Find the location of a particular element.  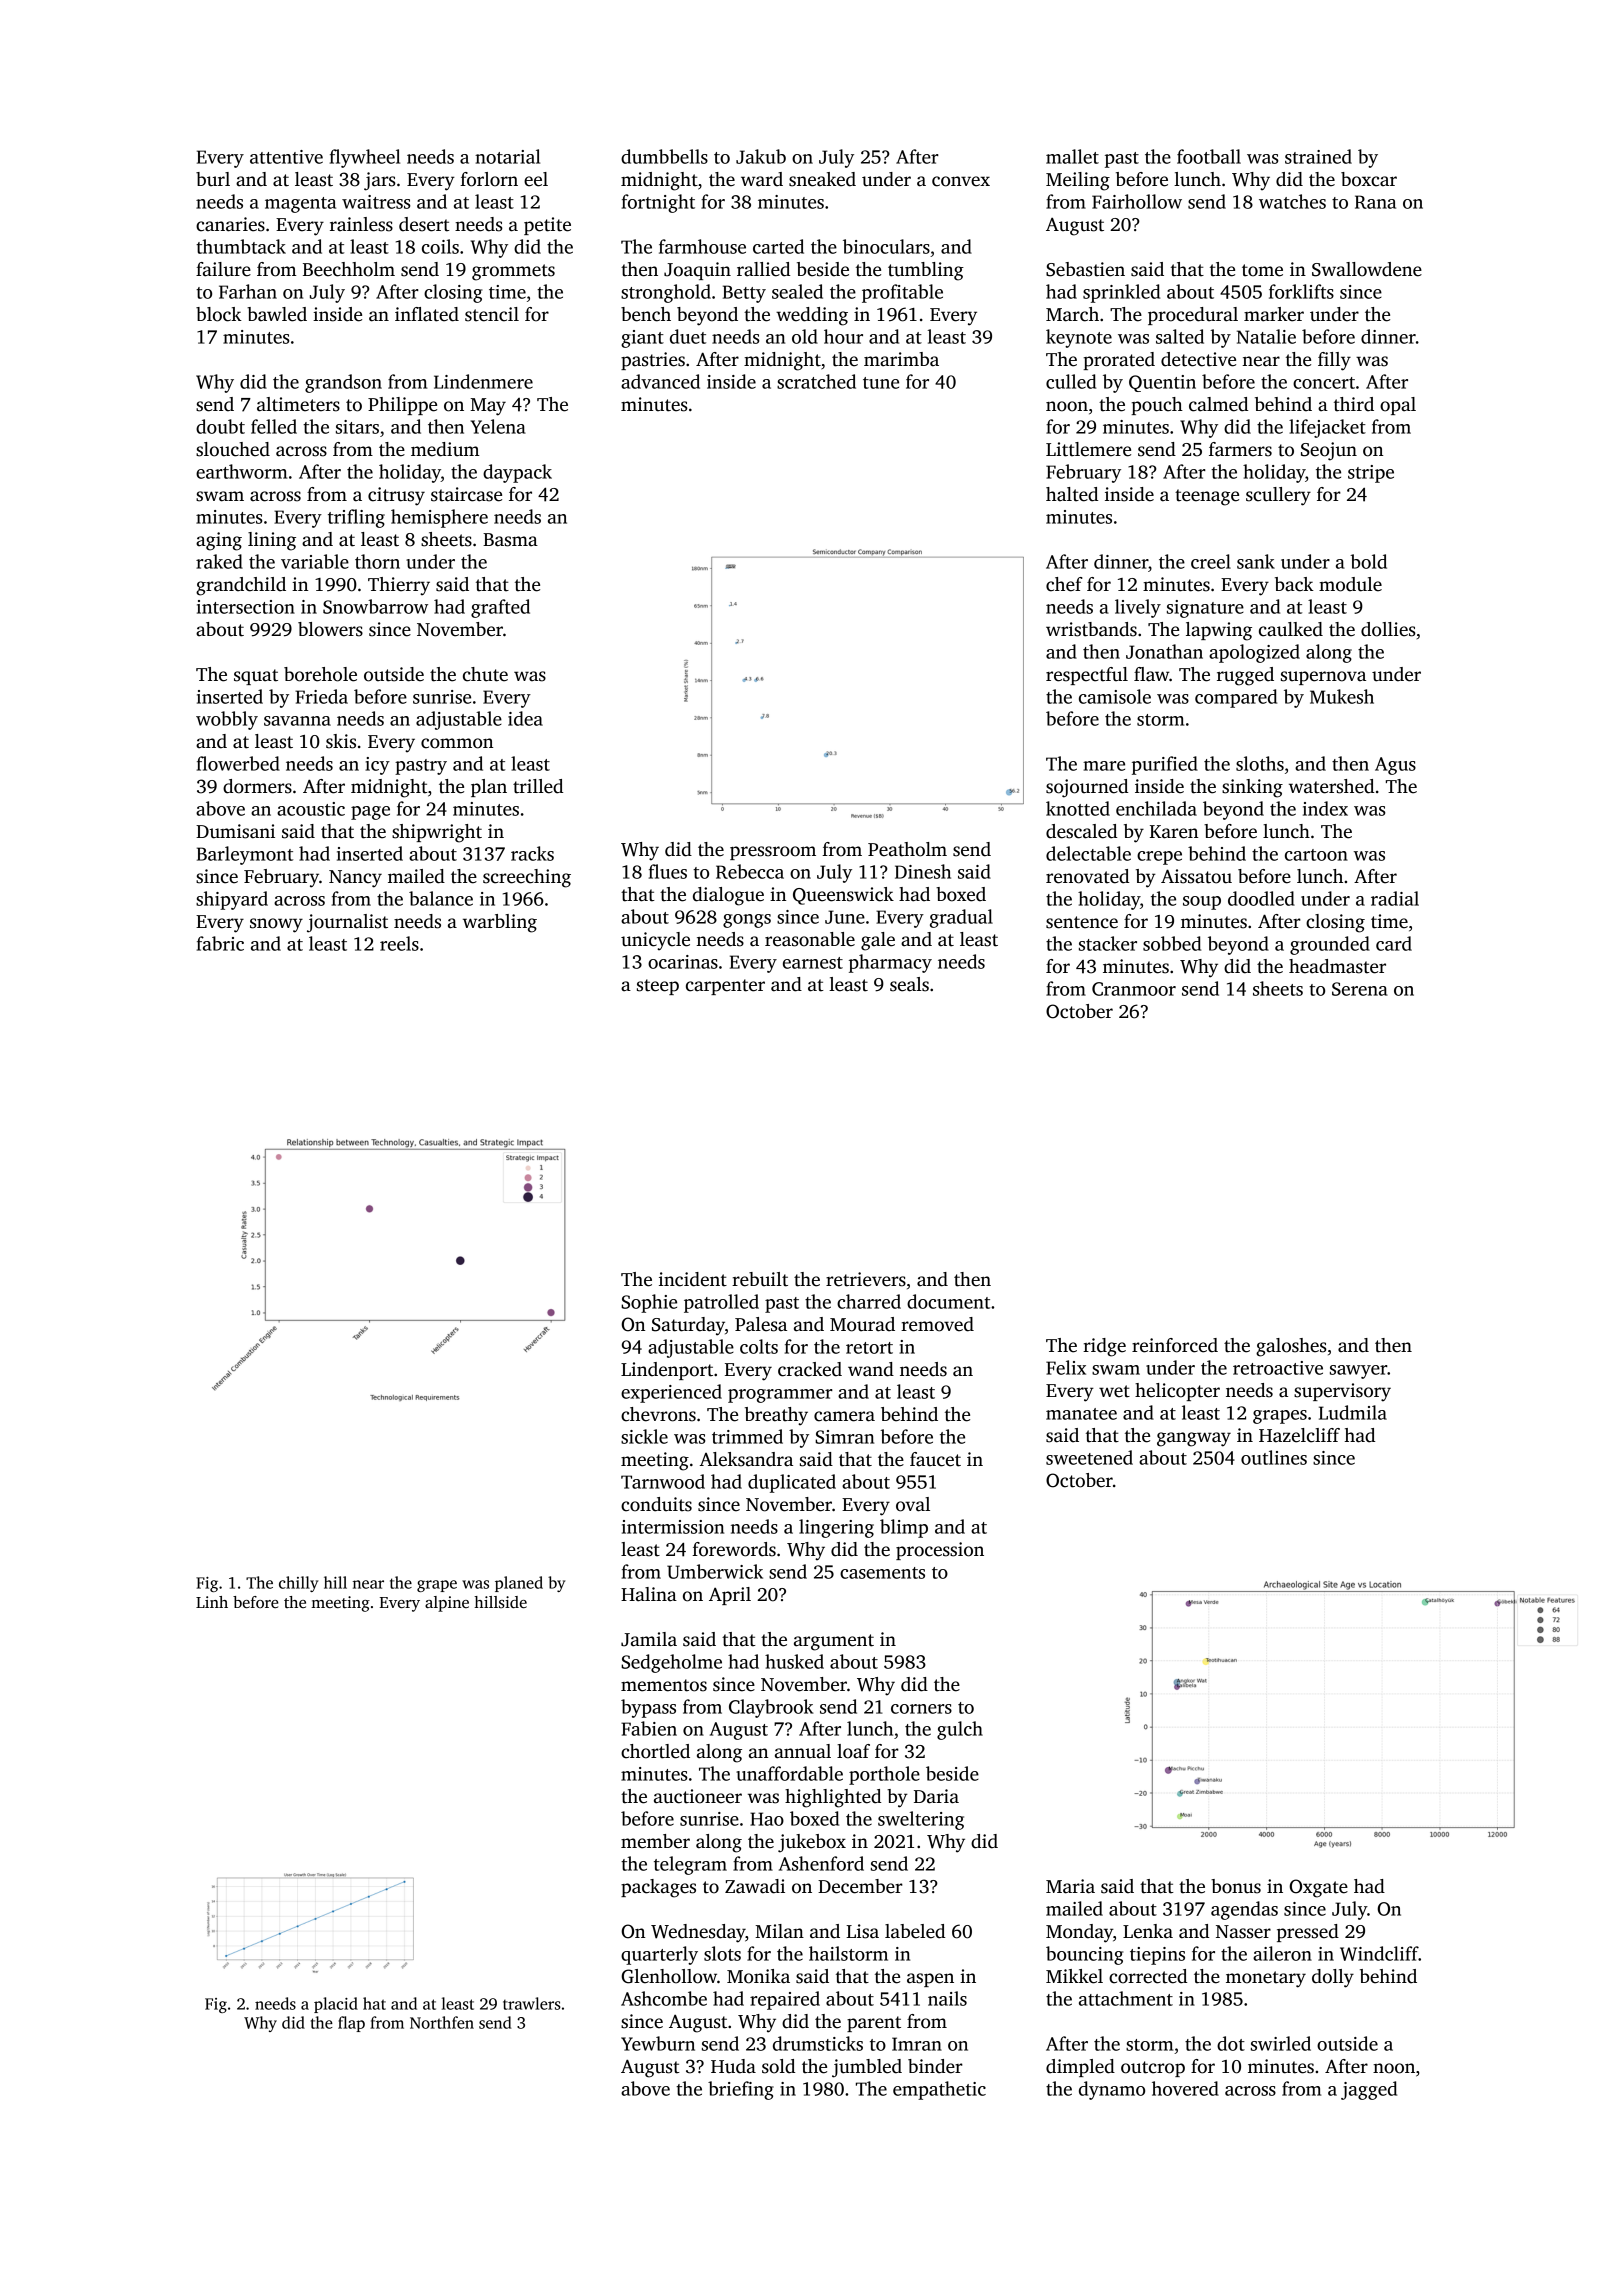

Yewburn is located at coordinates (658, 2043).
